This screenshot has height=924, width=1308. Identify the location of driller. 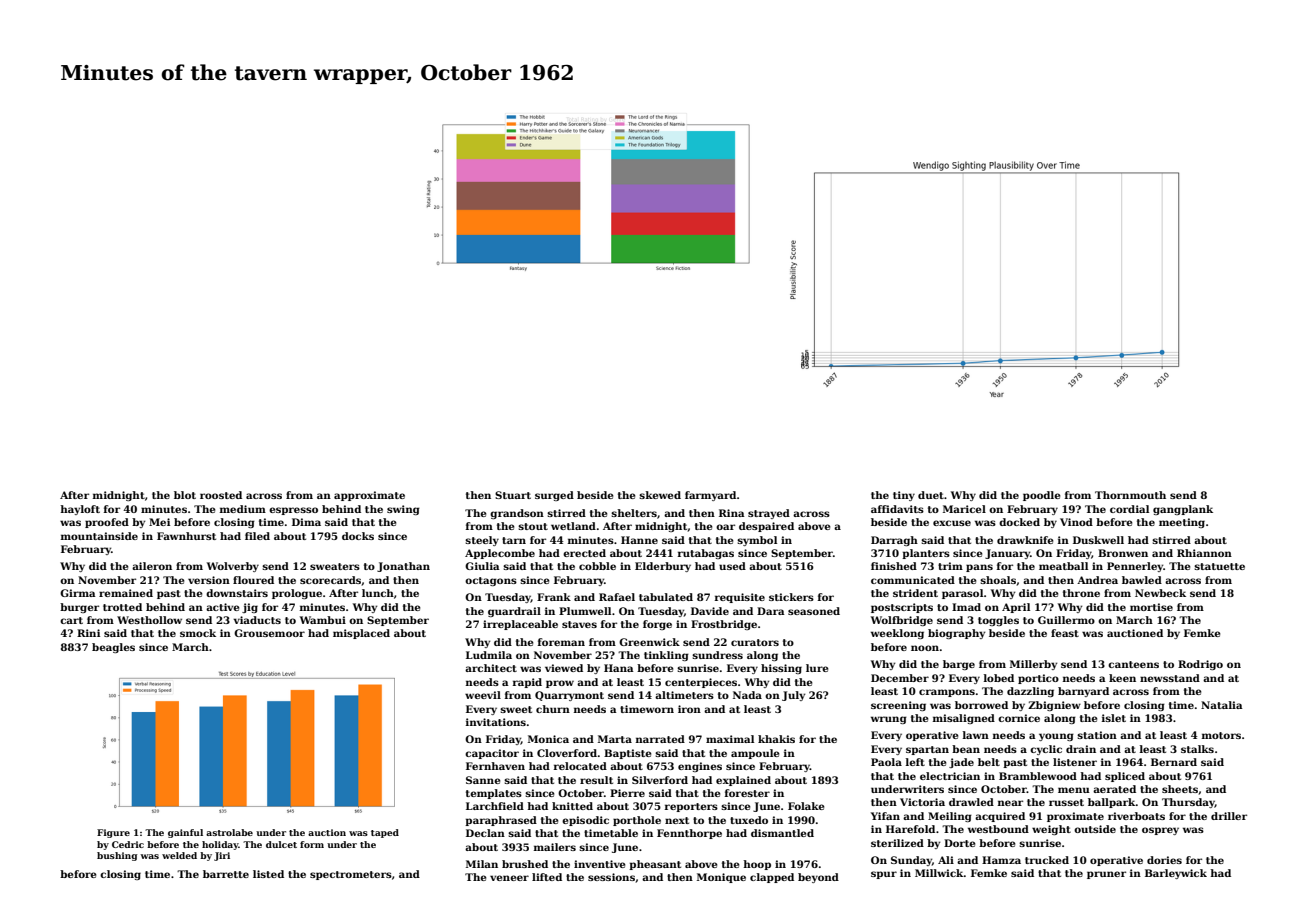
(1229, 816).
